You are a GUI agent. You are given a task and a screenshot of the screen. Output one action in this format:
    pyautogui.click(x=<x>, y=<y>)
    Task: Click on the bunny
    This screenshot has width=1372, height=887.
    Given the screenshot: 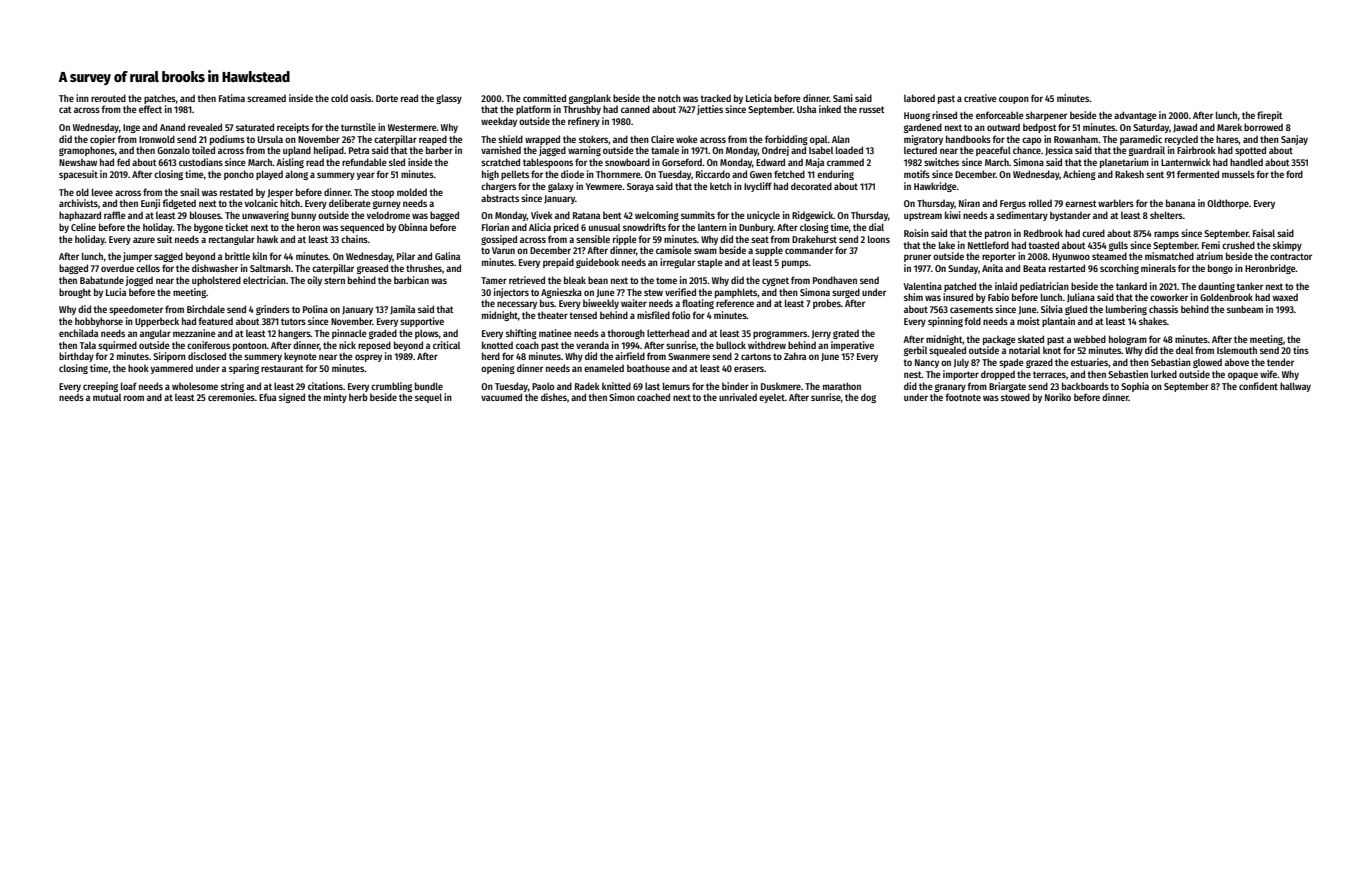 What is the action you would take?
    pyautogui.click(x=303, y=216)
